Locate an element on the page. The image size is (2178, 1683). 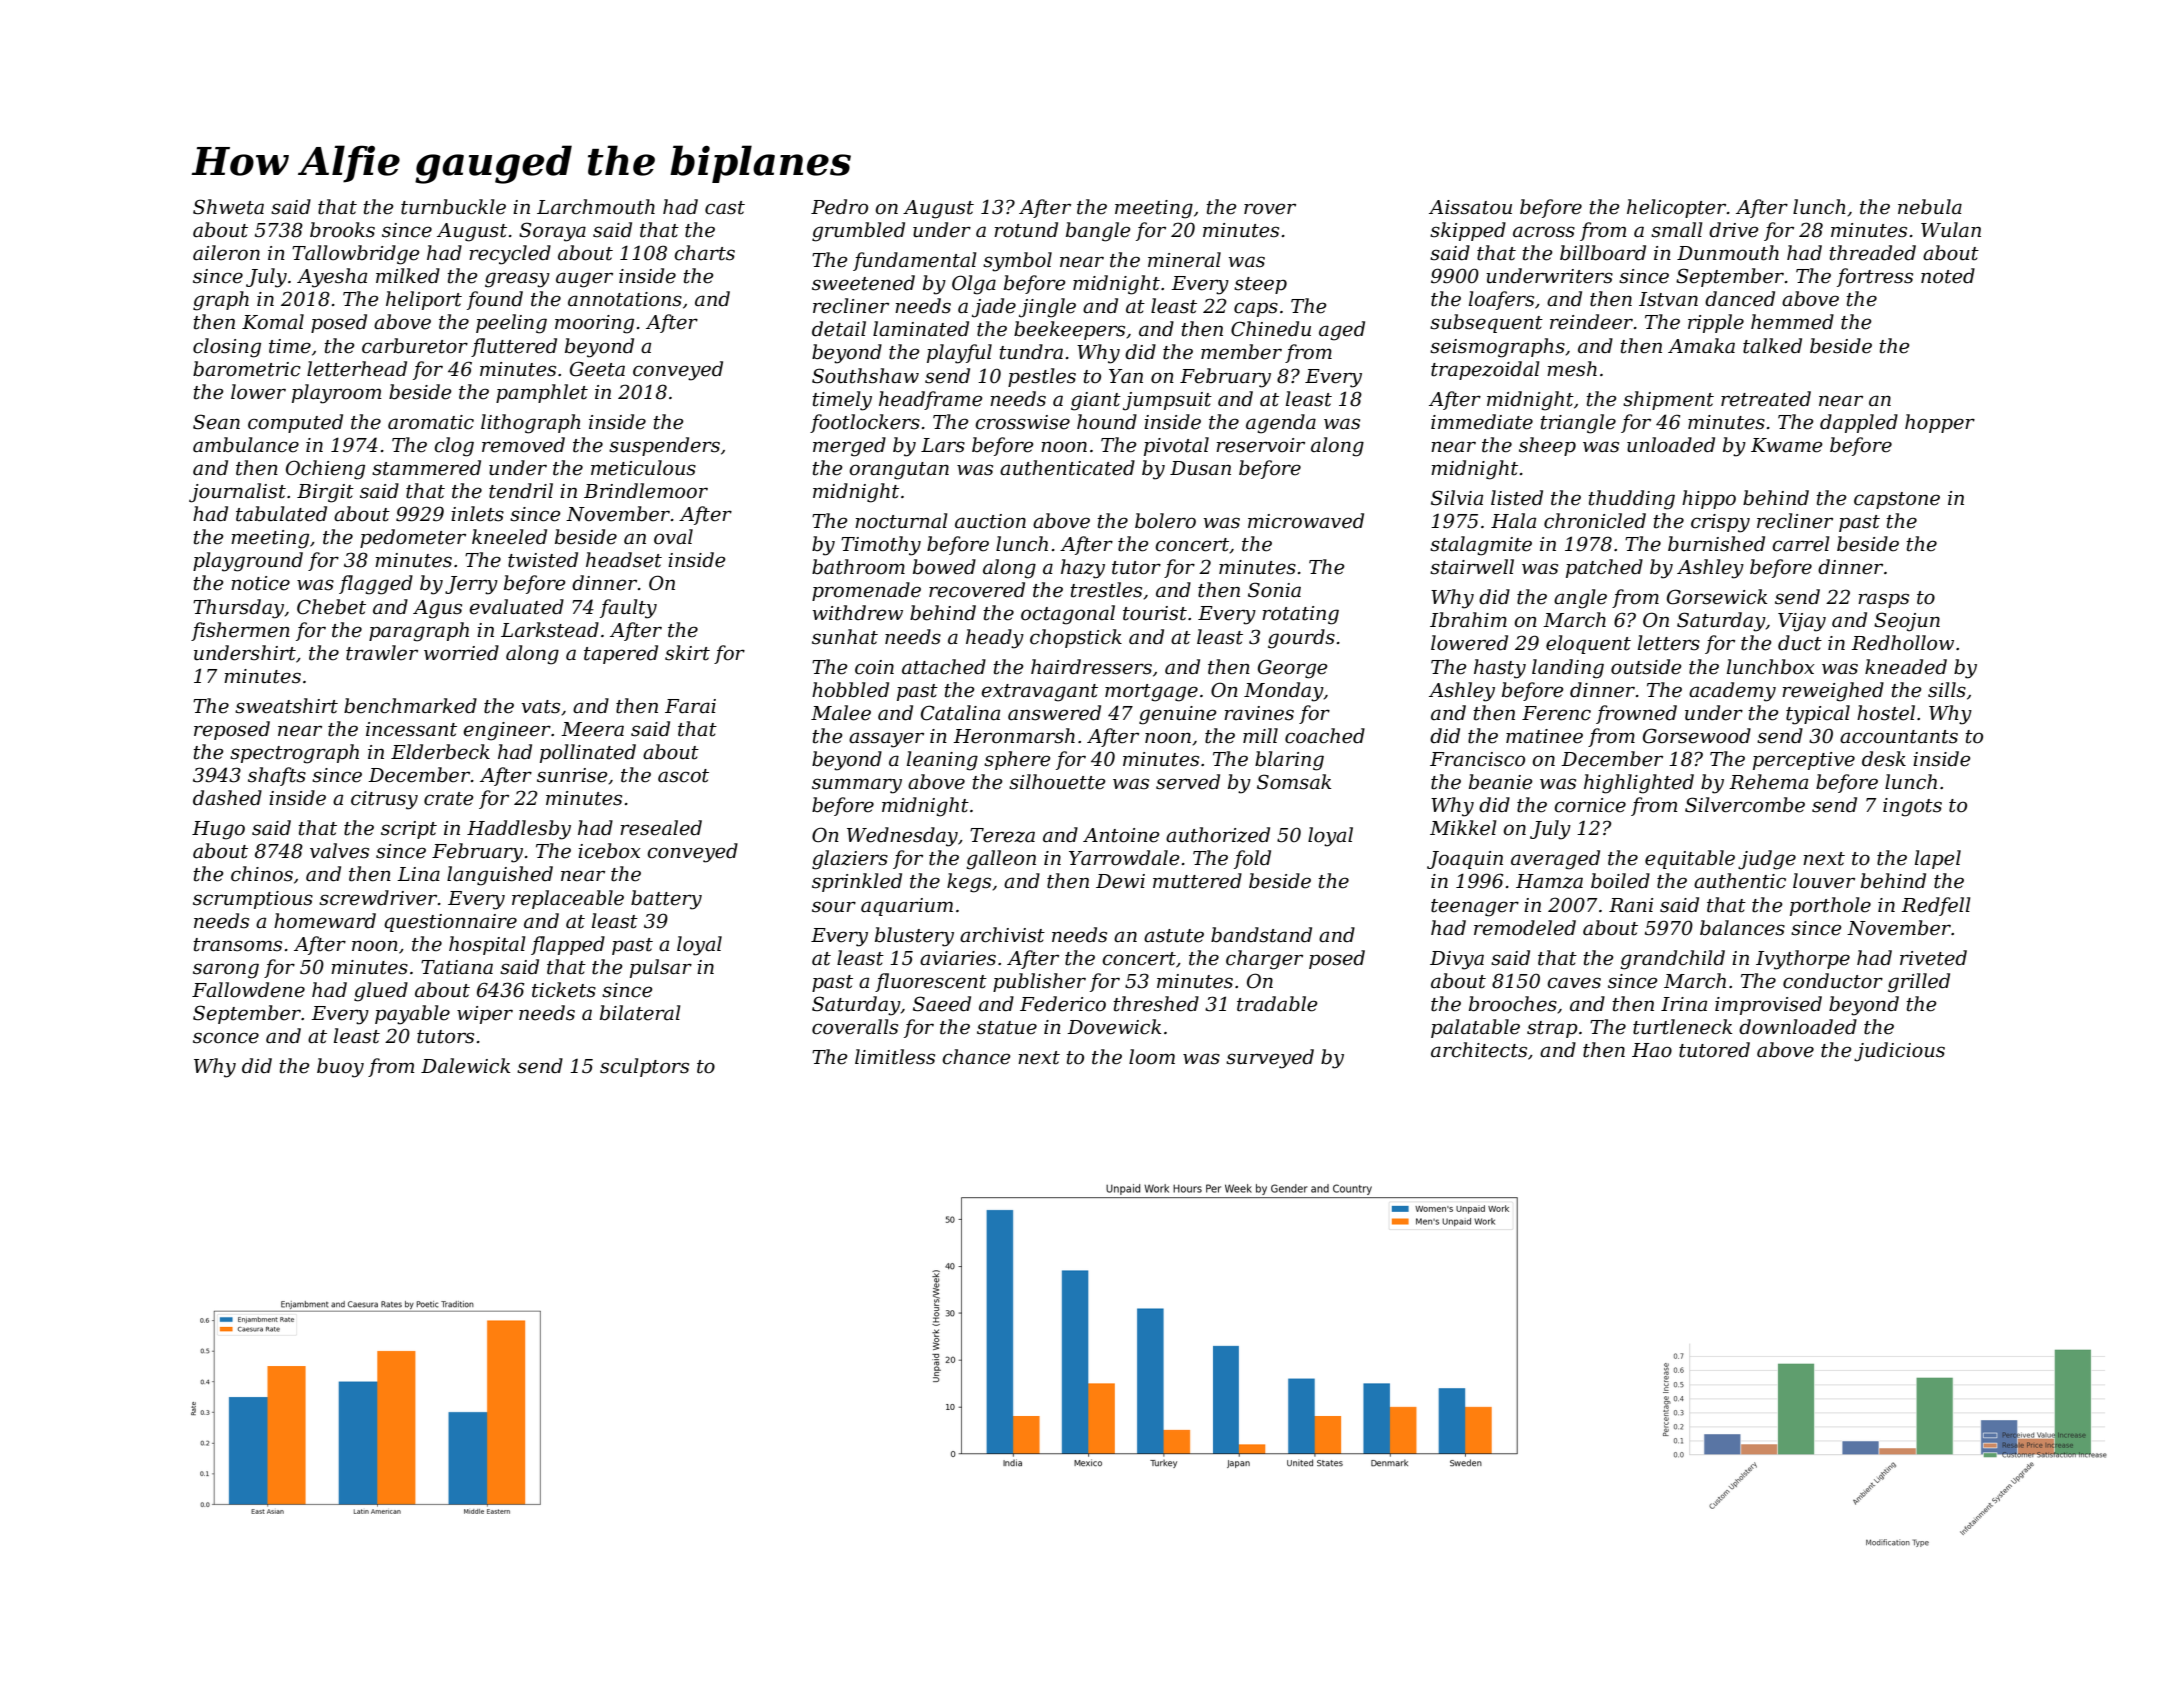
sculptors is located at coordinates (644, 1067).
